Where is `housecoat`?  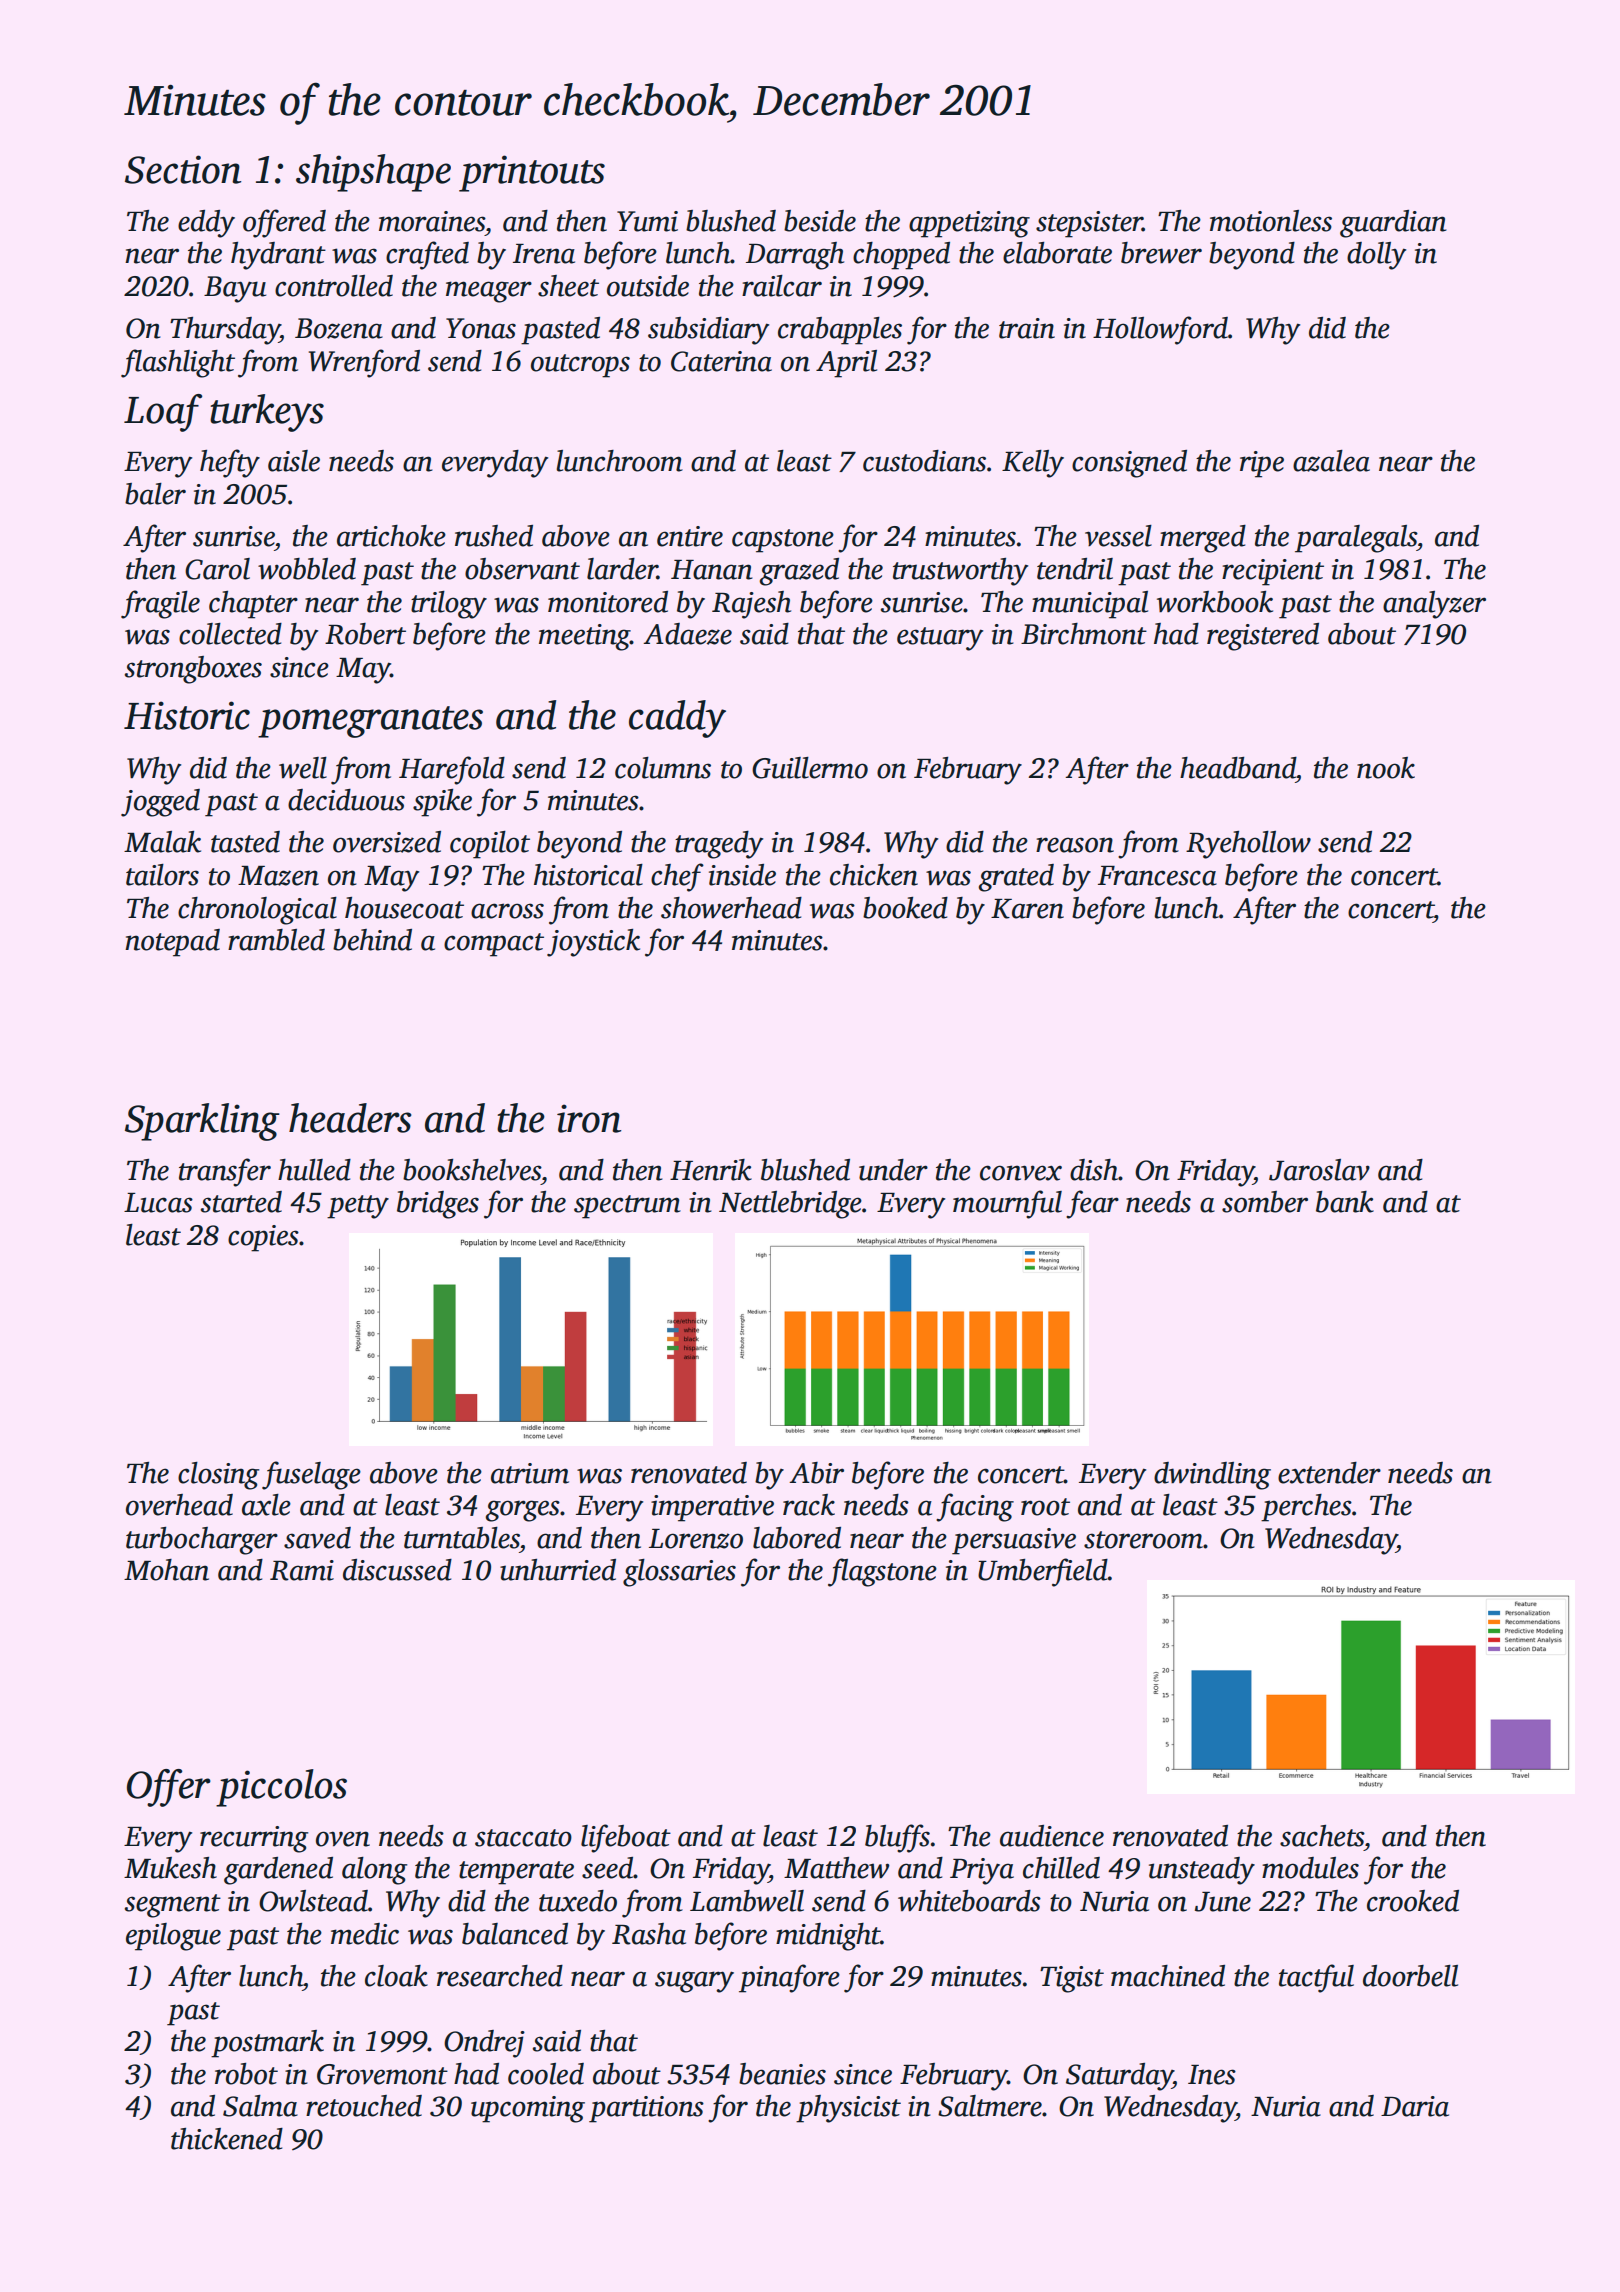 housecoat is located at coordinates (404, 908).
